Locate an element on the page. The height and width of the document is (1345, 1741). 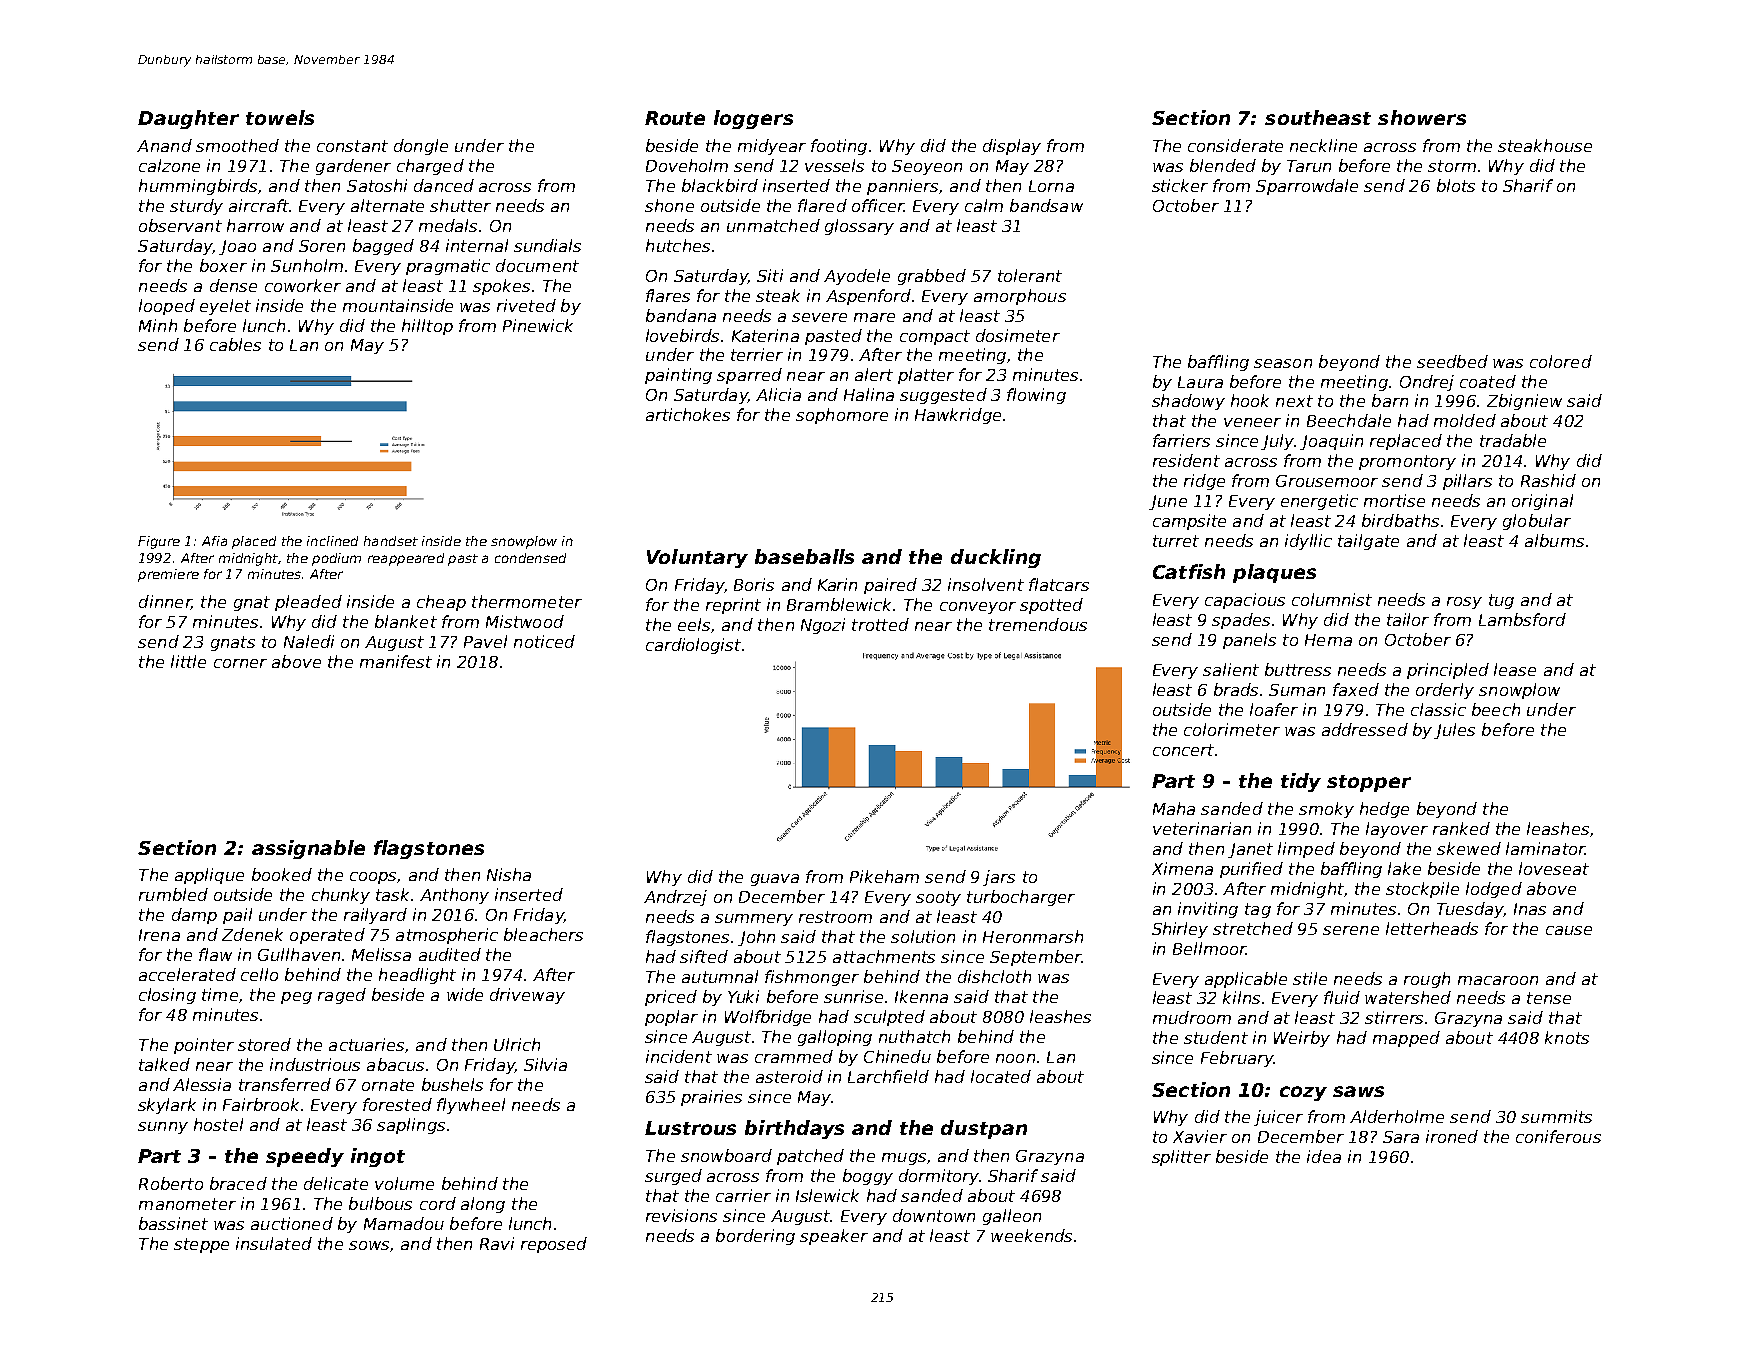
steppe is located at coordinates (201, 1245).
